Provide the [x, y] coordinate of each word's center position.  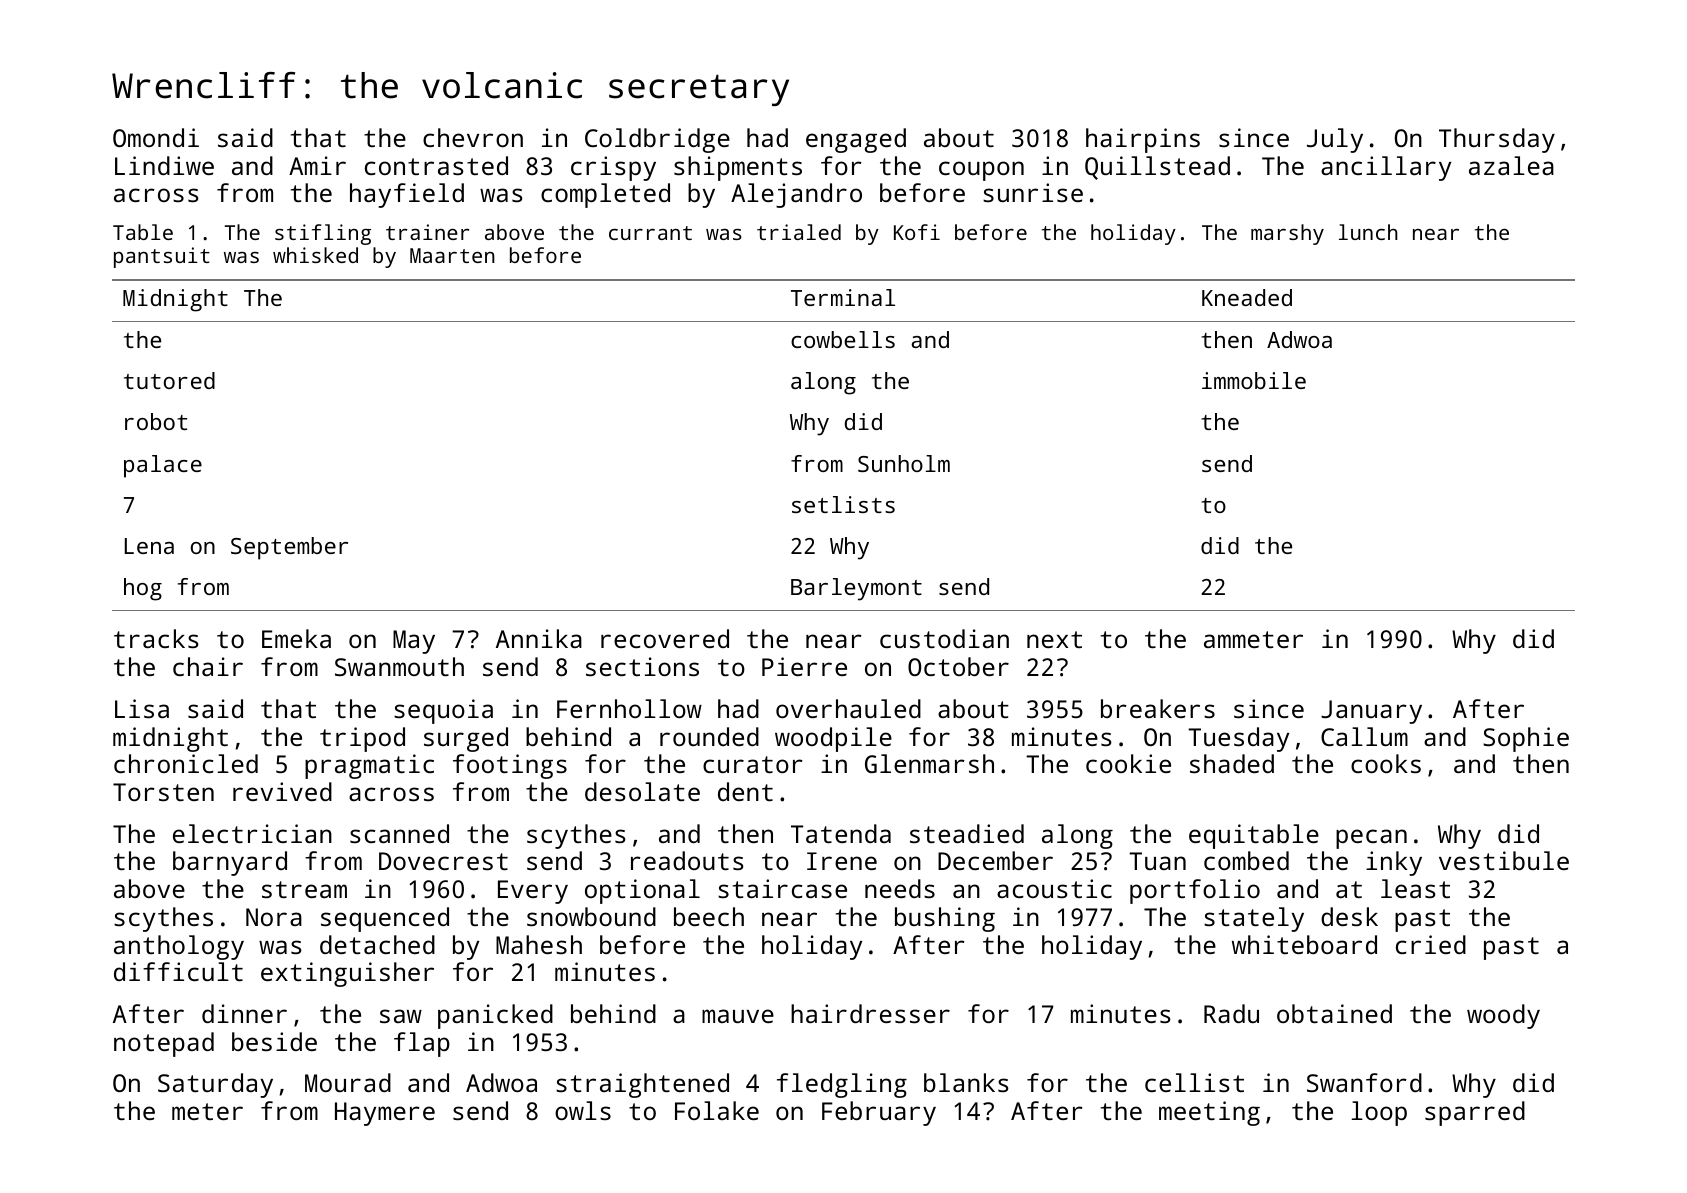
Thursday [1497, 140]
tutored [169, 380]
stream [304, 889]
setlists [843, 504]
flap [422, 1044]
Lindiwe [164, 165]
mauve [738, 1016]
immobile [1254, 380]
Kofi [917, 232]
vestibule [1504, 860]
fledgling [842, 1085]
